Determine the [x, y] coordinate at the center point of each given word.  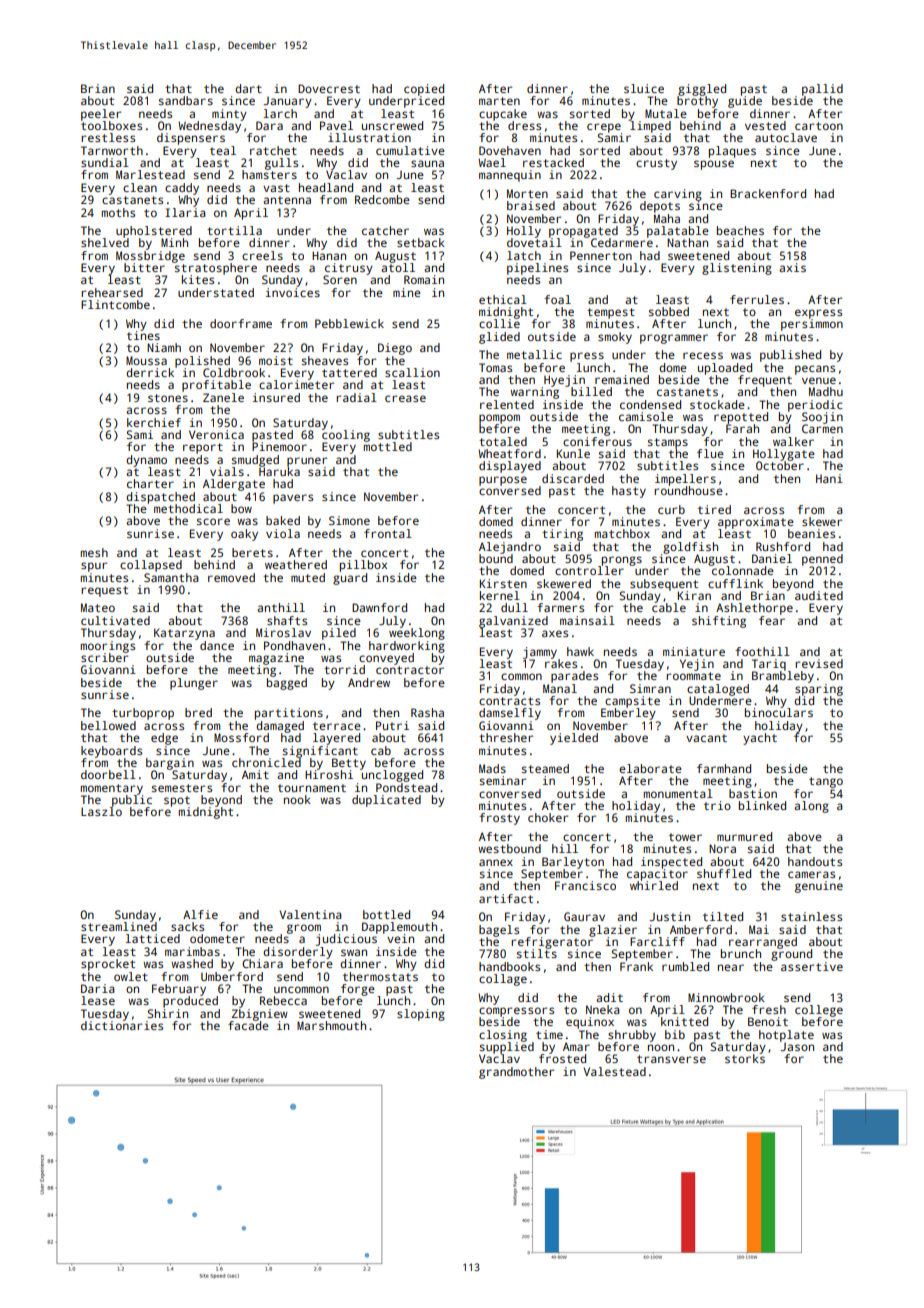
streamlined [119, 926]
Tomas [495, 367]
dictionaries [122, 1025]
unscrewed [392, 125]
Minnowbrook [726, 997]
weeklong [417, 634]
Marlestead [150, 174]
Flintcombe [115, 304]
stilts [537, 953]
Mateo [98, 607]
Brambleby [783, 677]
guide [745, 102]
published [790, 356]
